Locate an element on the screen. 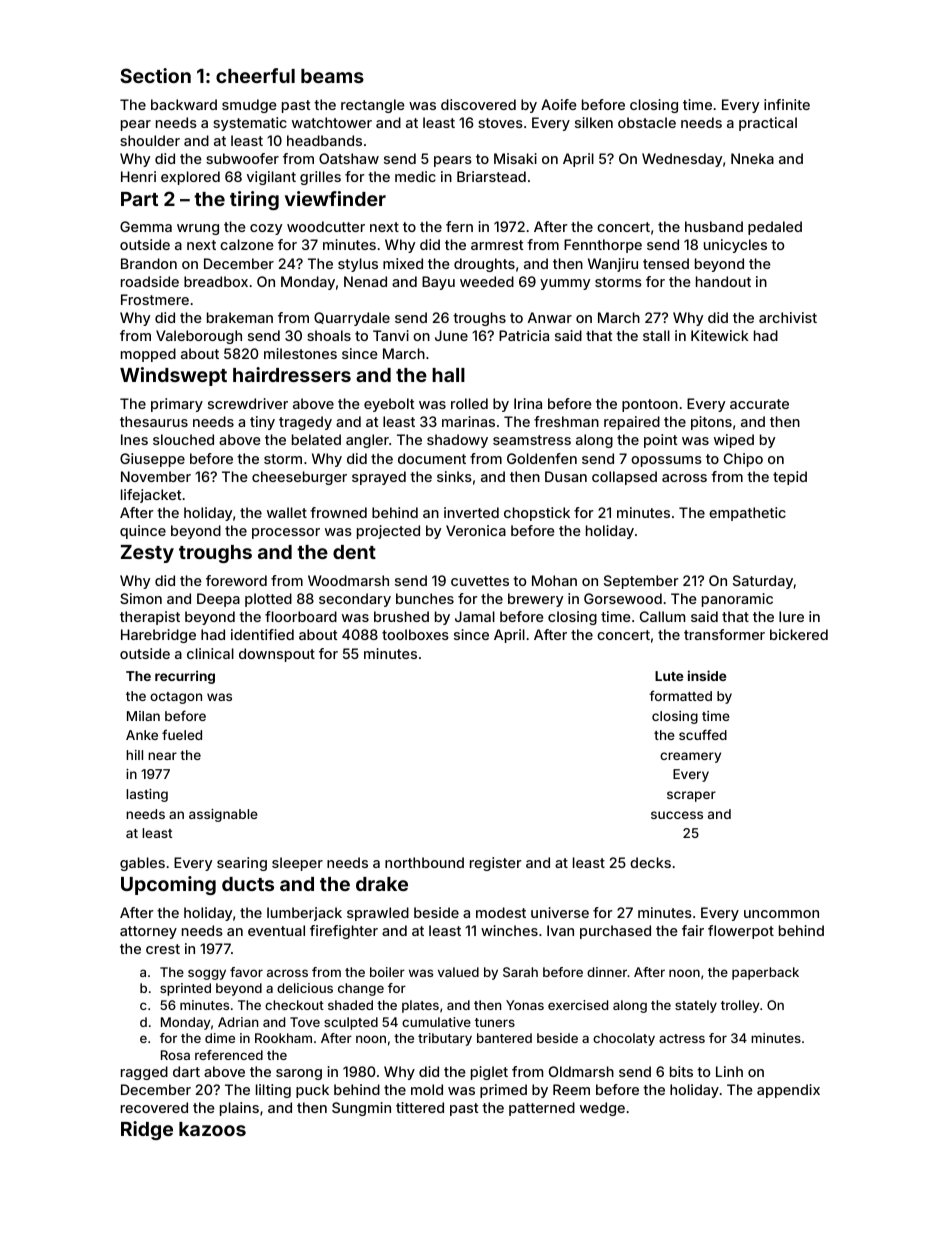 This screenshot has width=952, height=1233. fueled is located at coordinates (182, 734).
